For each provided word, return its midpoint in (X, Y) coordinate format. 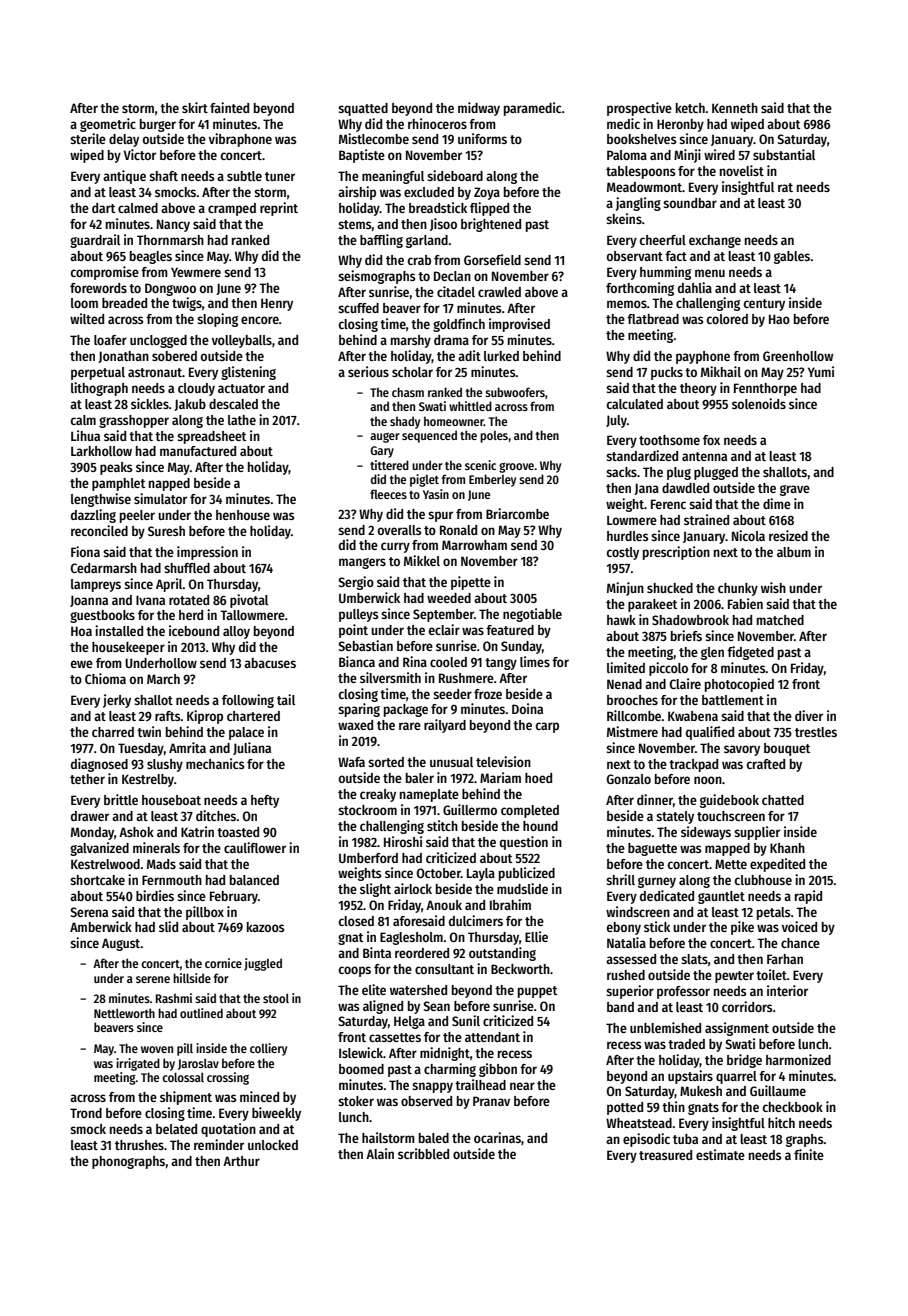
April (169, 585)
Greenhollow (798, 356)
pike (742, 928)
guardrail (95, 241)
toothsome (669, 440)
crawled (499, 292)
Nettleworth (124, 1013)
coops (355, 971)
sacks (621, 472)
